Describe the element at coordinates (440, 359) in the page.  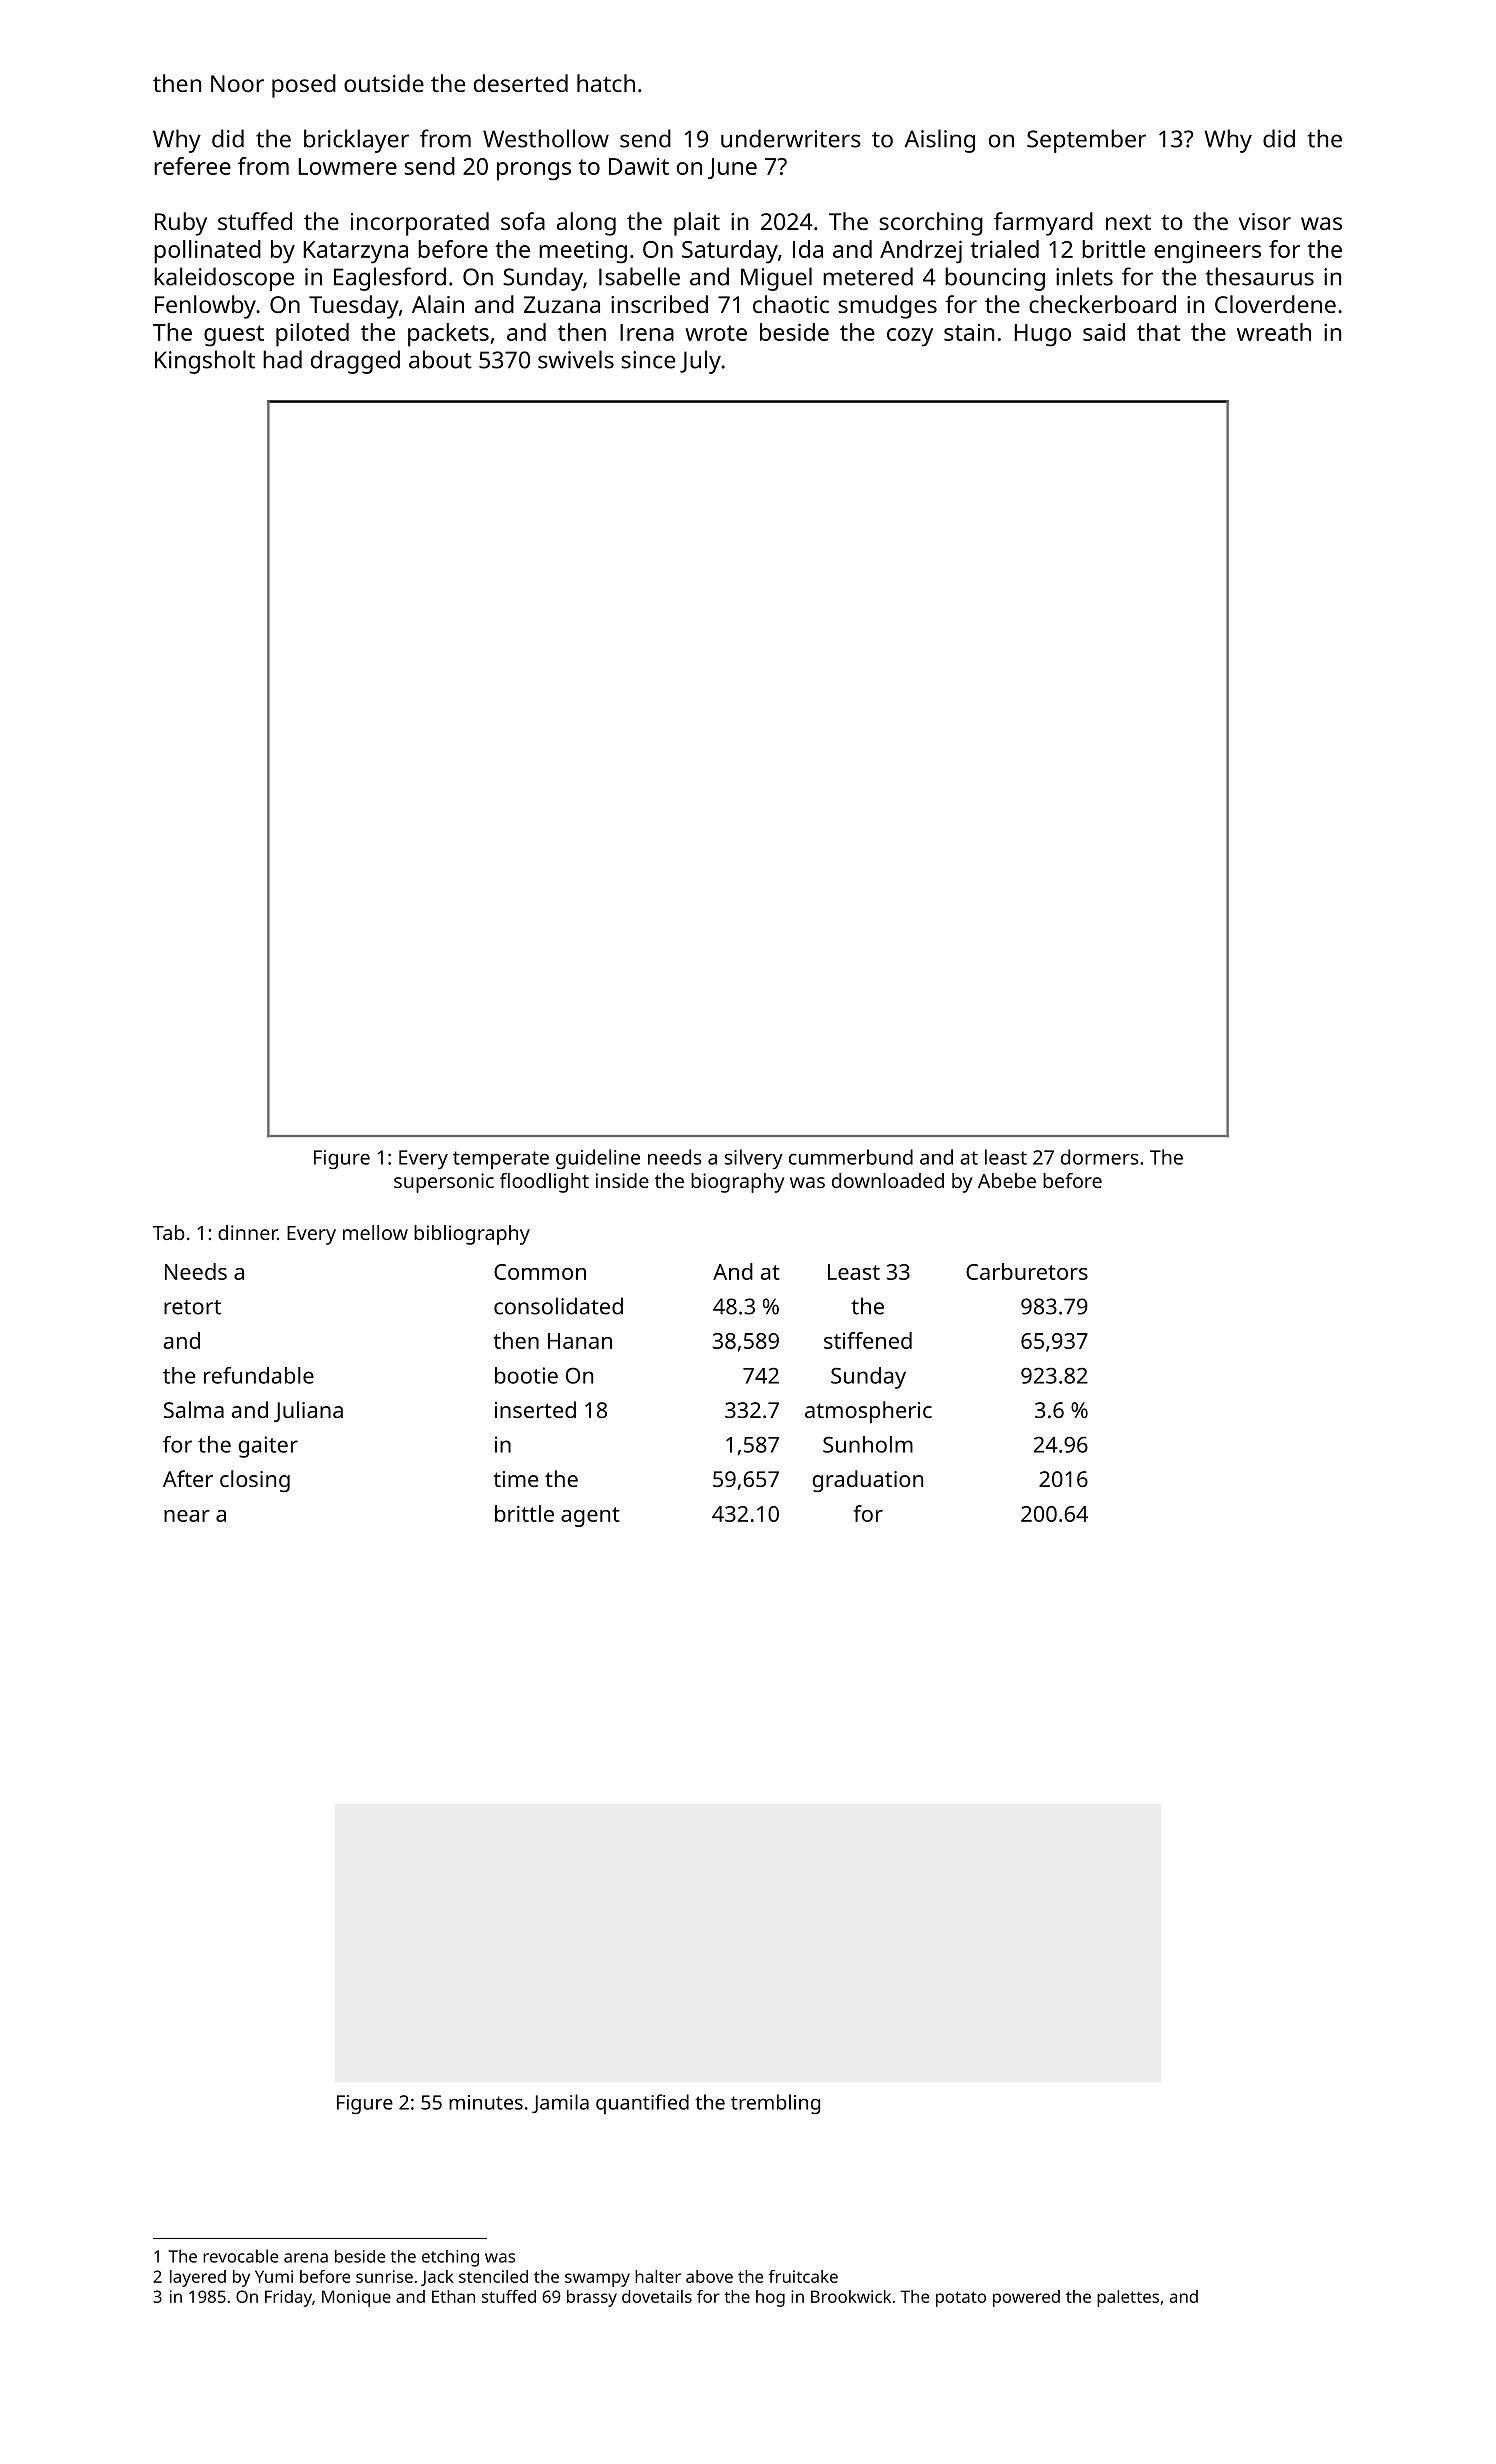
I see `about` at that location.
